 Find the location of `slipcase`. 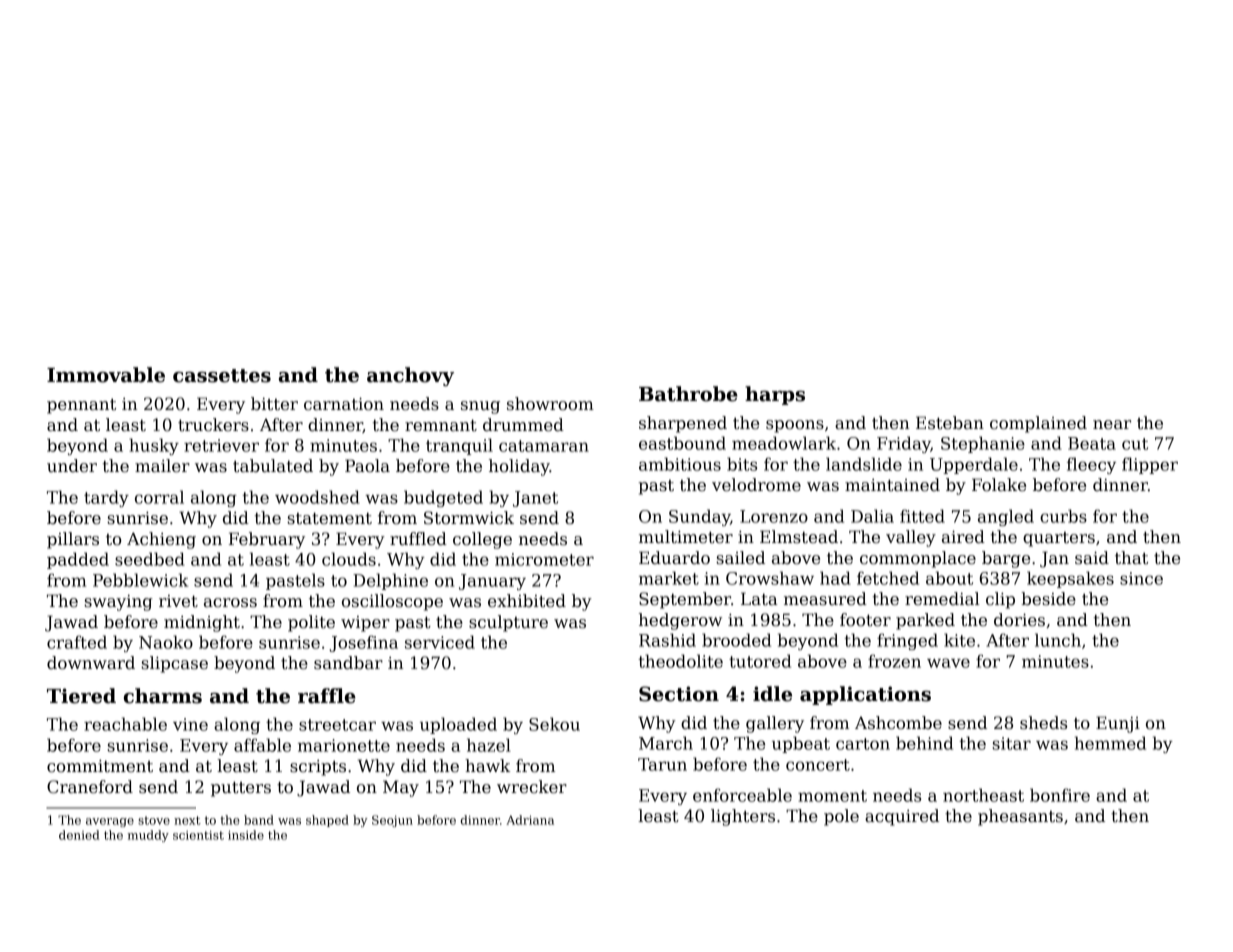

slipcase is located at coordinates (174, 664).
